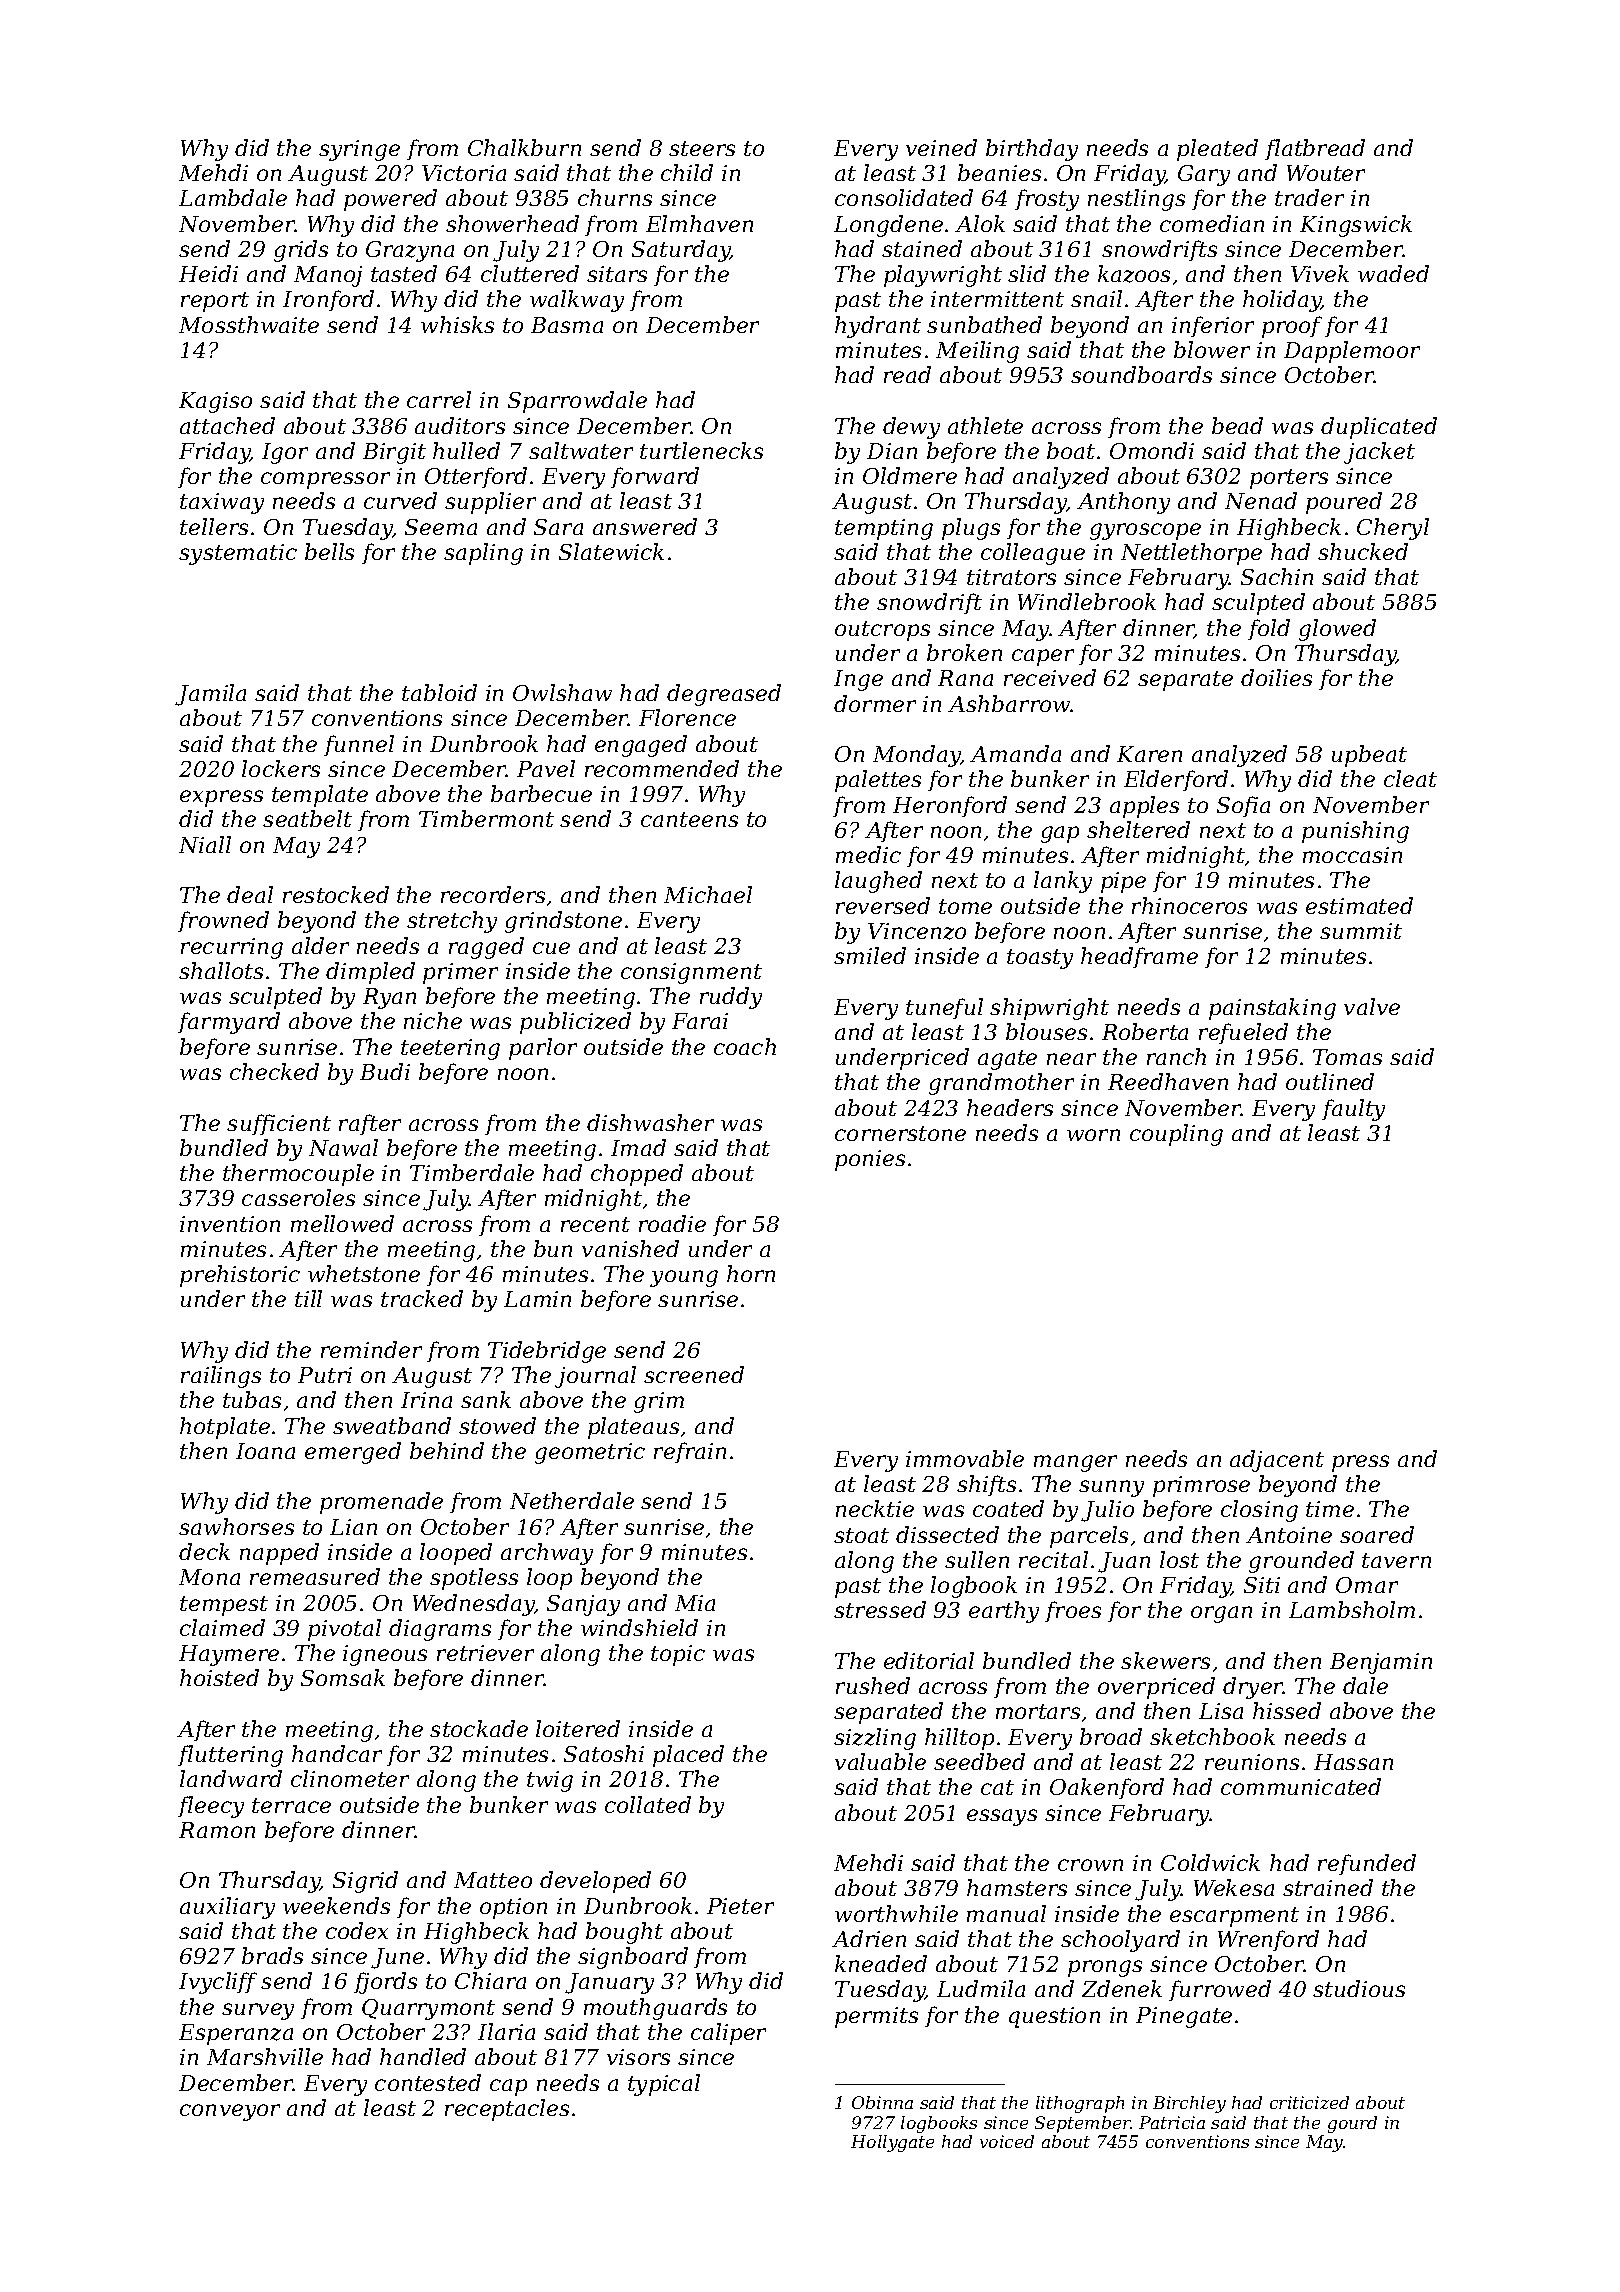 The image size is (1620, 2292). I want to click on Lisa, so click(1221, 1711).
